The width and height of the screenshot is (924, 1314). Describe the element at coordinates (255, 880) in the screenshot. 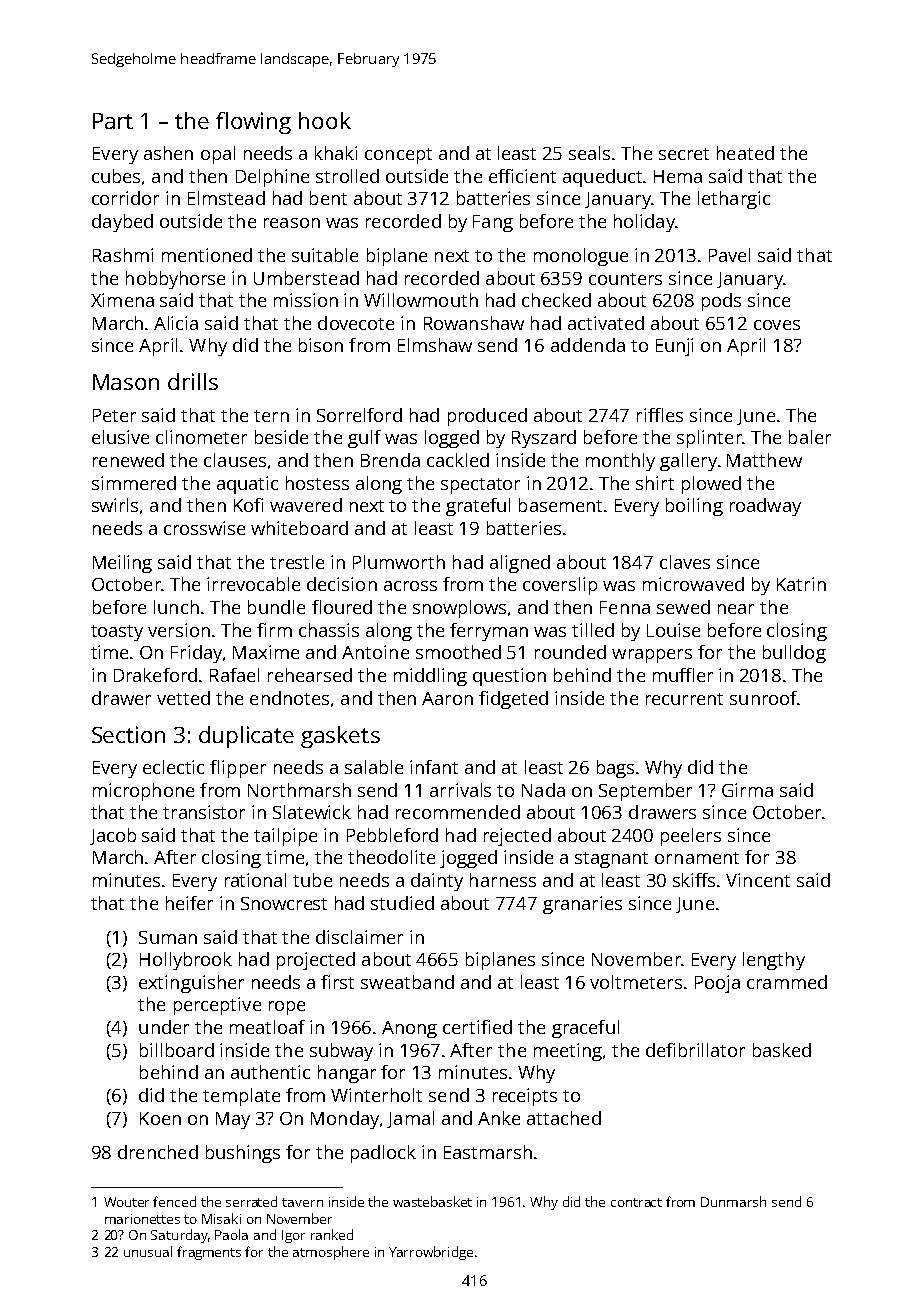

I see `rational` at that location.
